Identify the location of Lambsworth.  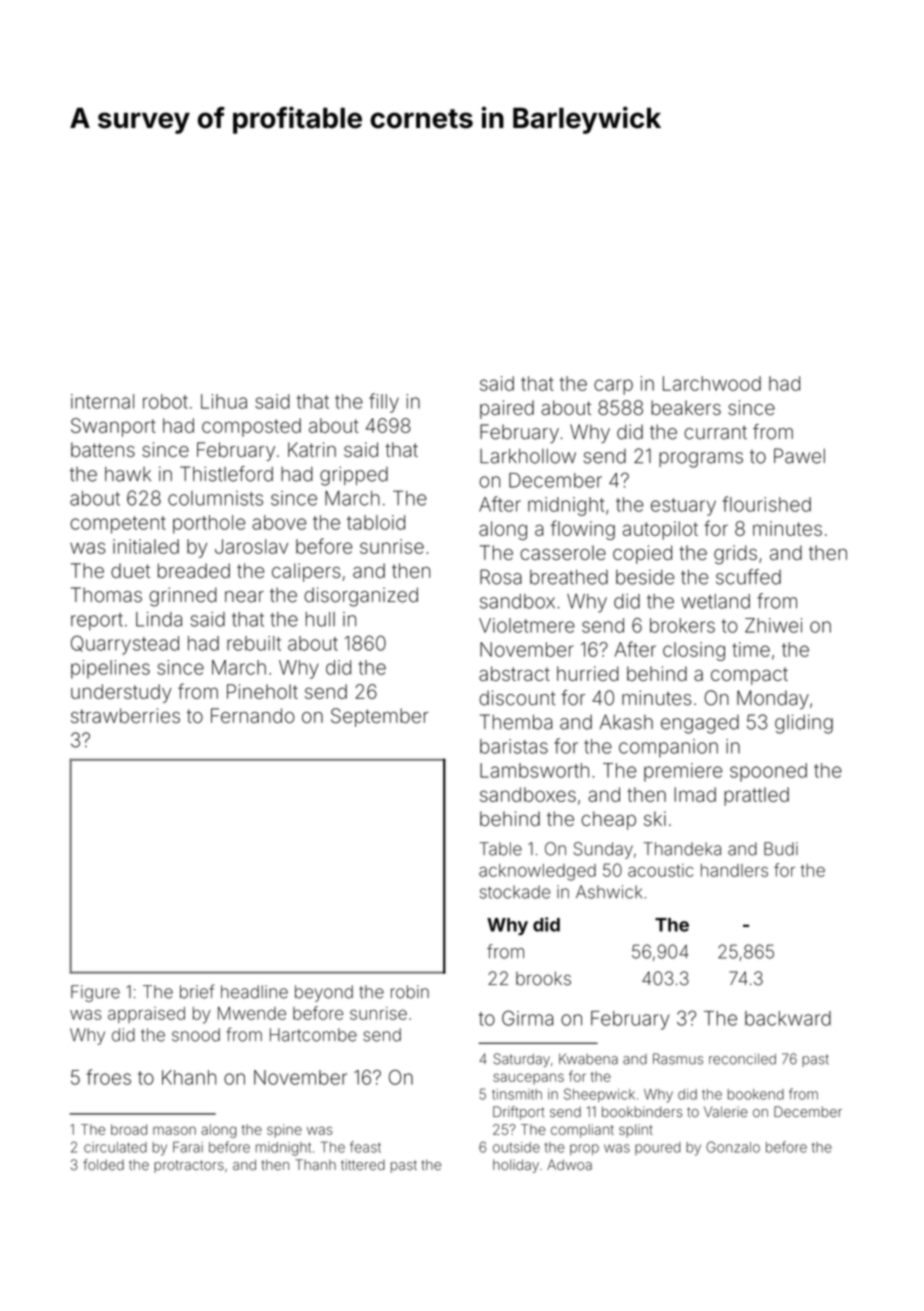
(534, 770).
